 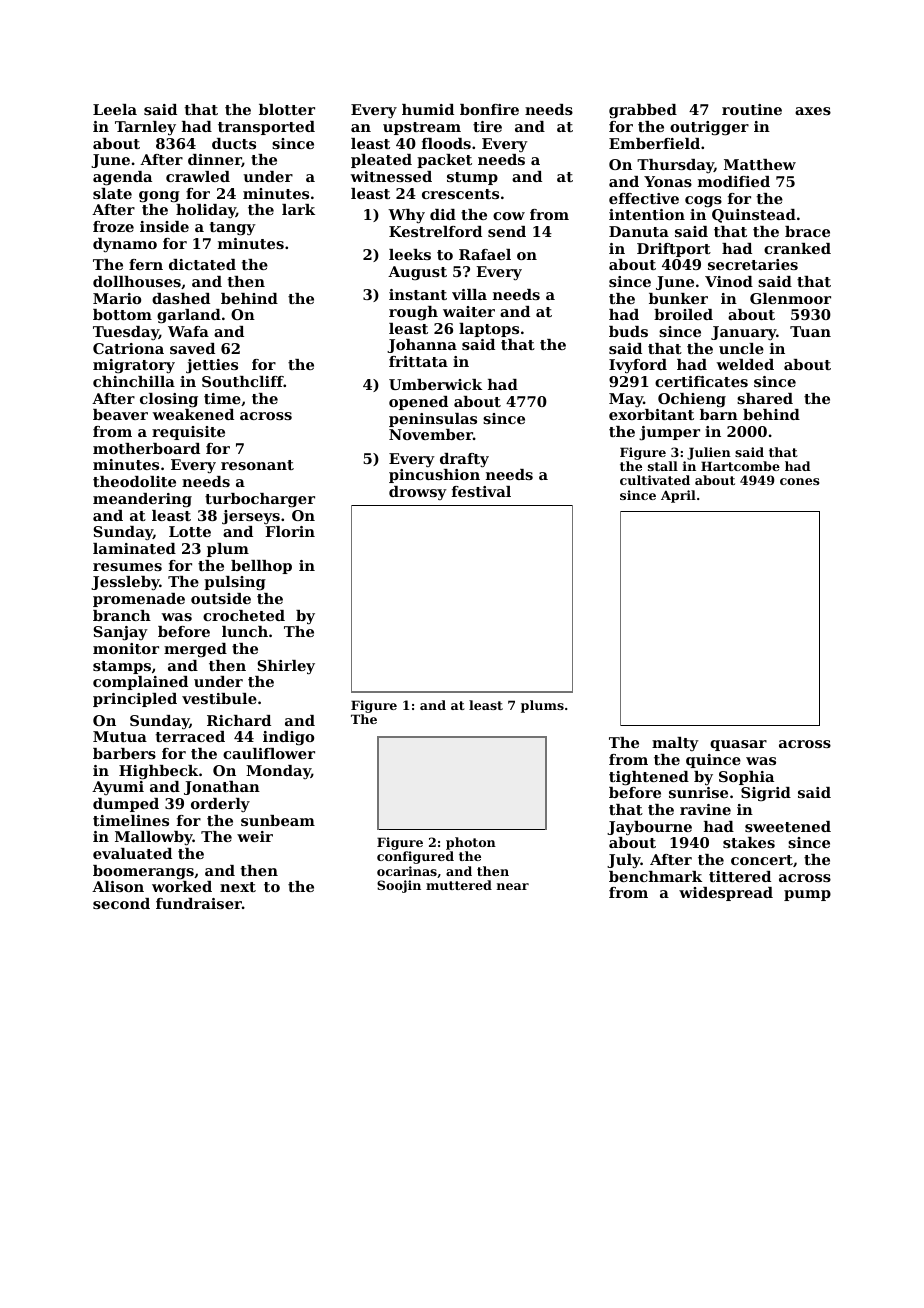 I want to click on malty, so click(x=675, y=744).
